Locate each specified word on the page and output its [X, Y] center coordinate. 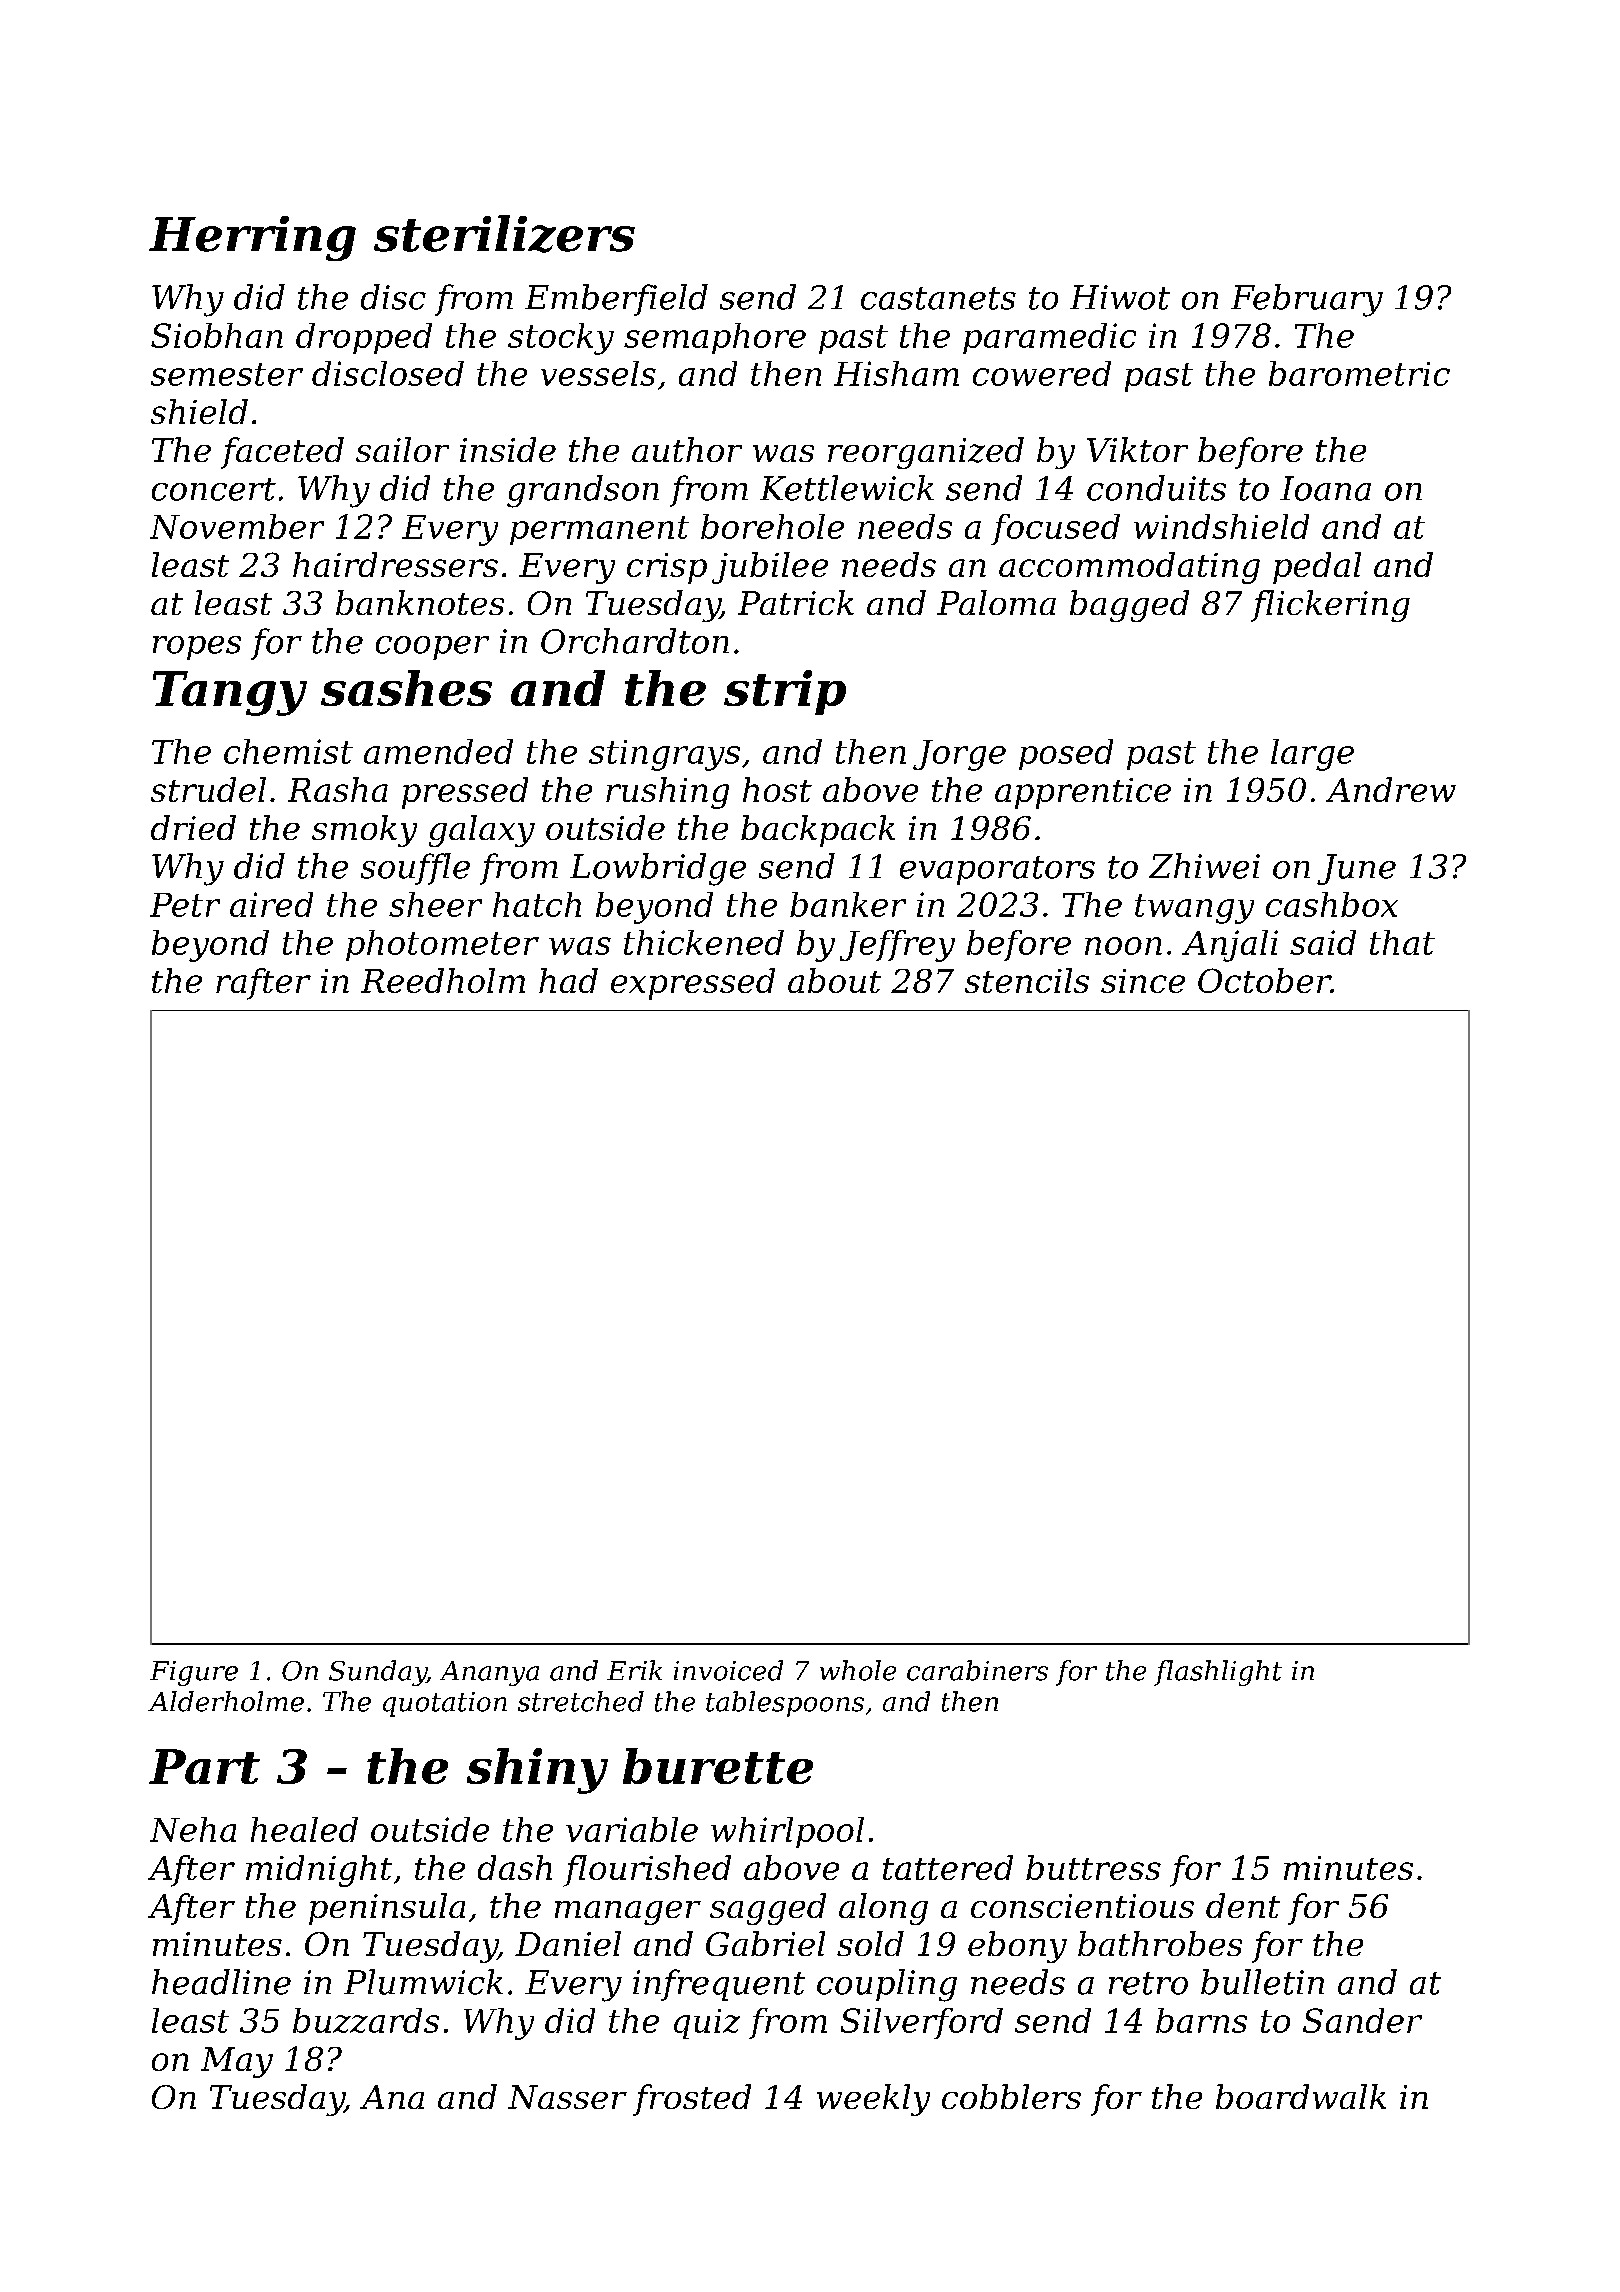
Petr [185, 905]
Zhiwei [1204, 866]
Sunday [378, 1673]
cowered [1042, 373]
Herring [252, 238]
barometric [1359, 373]
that [1402, 942]
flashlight [1218, 1673]
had [568, 980]
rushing [667, 793]
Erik [634, 1670]
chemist [288, 751]
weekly [873, 2100]
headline [221, 1982]
